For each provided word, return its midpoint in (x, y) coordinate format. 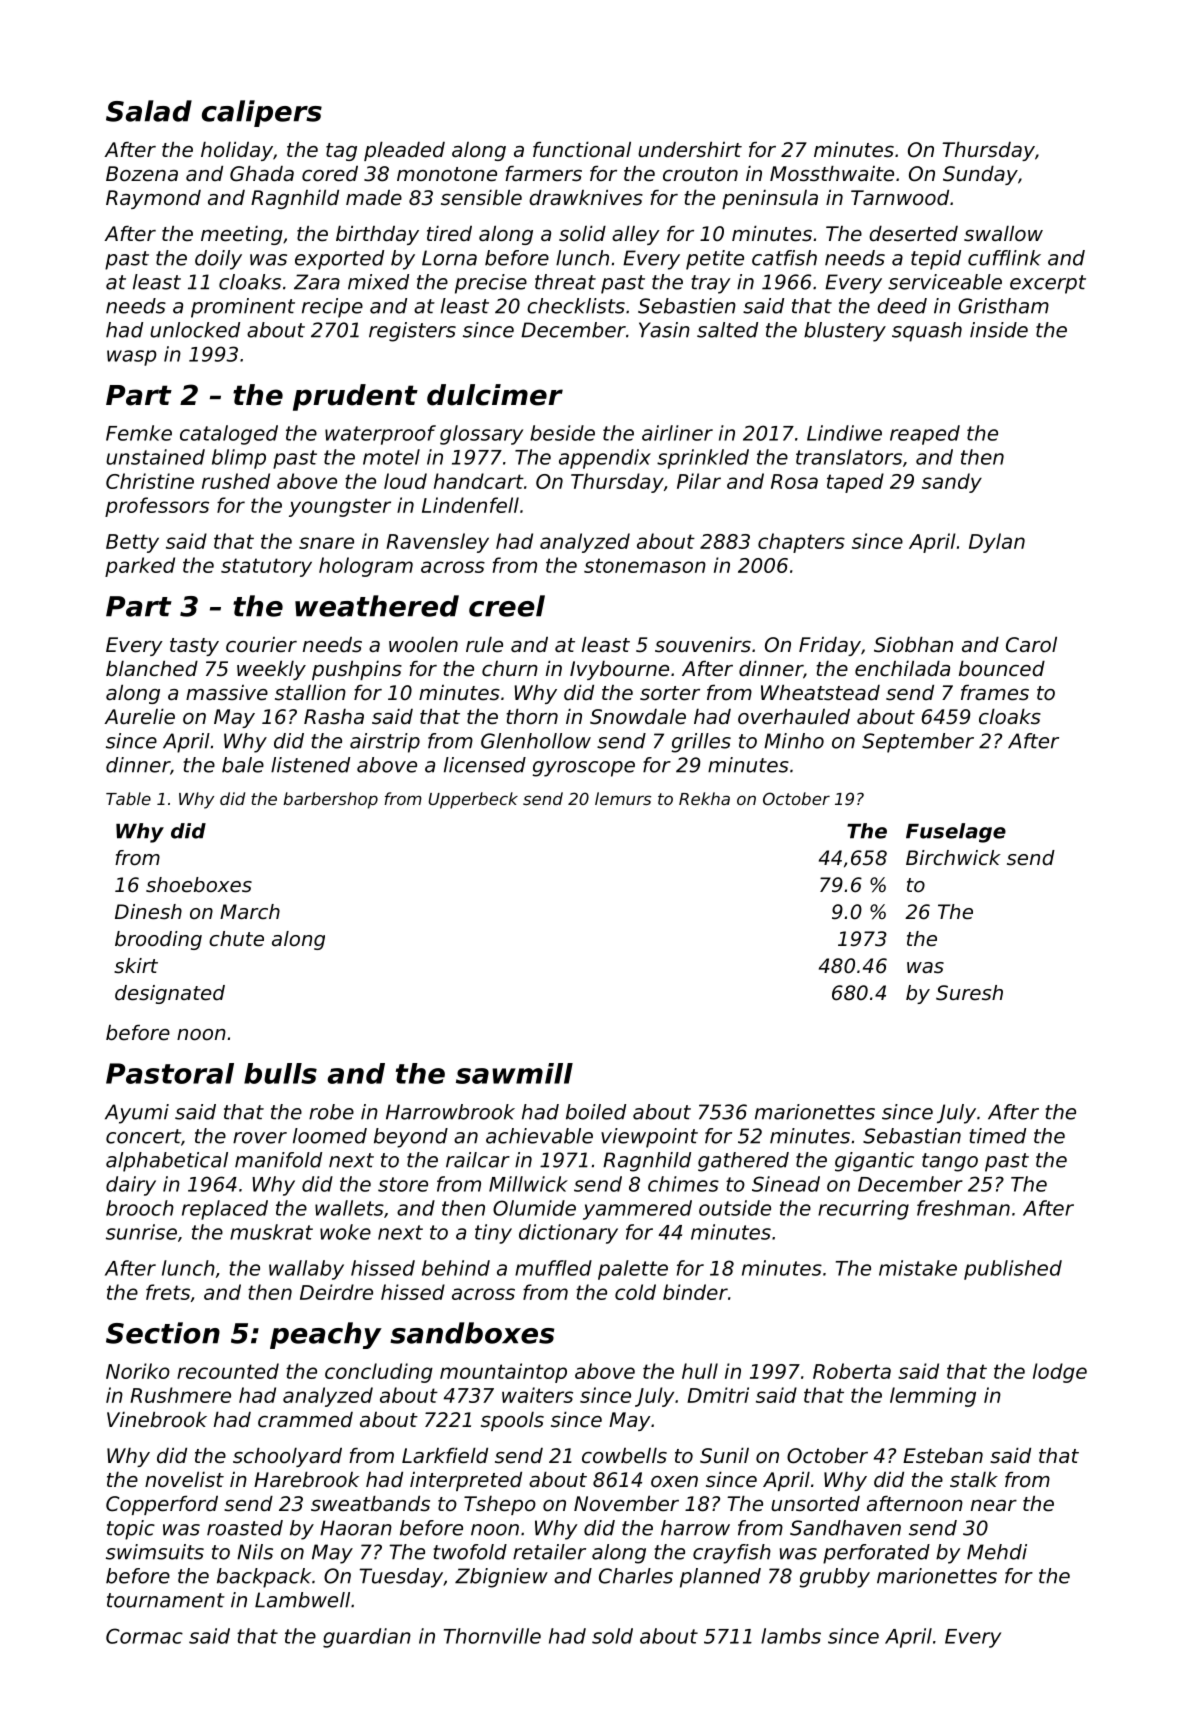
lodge (1060, 1373)
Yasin (664, 330)
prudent (355, 397)
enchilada (902, 669)
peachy (326, 1335)
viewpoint (649, 1138)
